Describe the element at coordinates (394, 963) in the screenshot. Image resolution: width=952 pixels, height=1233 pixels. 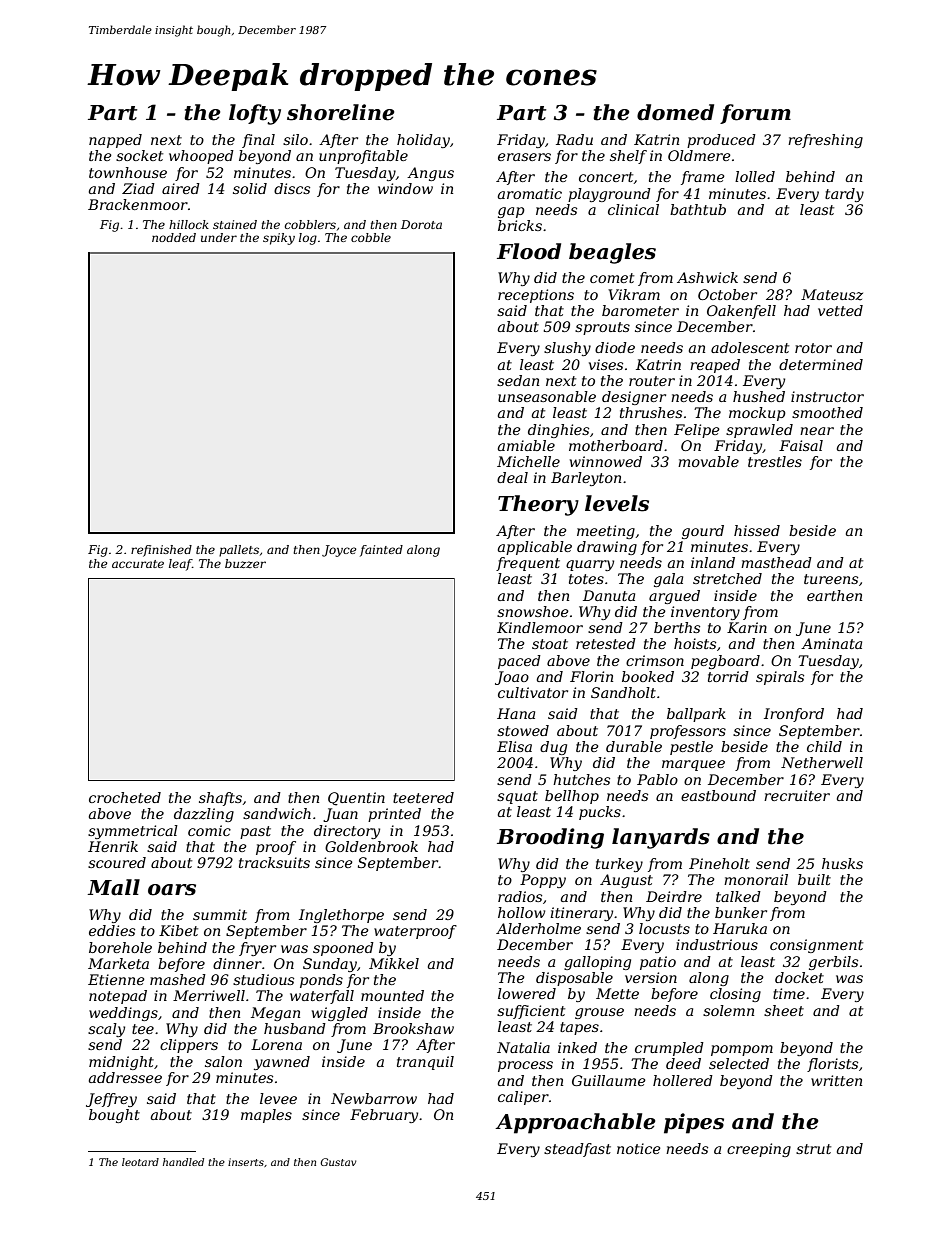
I see `Mikkel` at that location.
